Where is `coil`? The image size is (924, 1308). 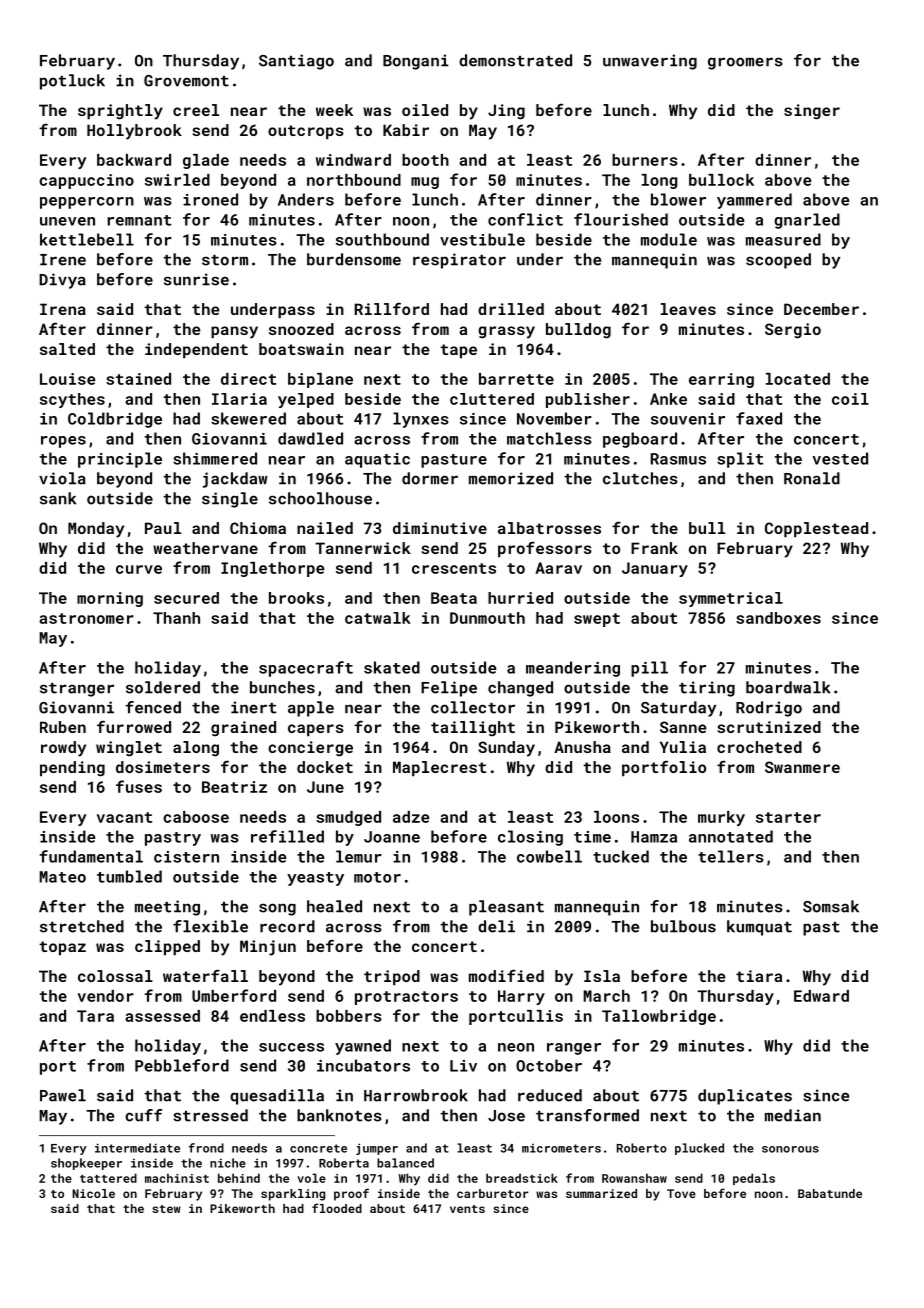 coil is located at coordinates (850, 399).
